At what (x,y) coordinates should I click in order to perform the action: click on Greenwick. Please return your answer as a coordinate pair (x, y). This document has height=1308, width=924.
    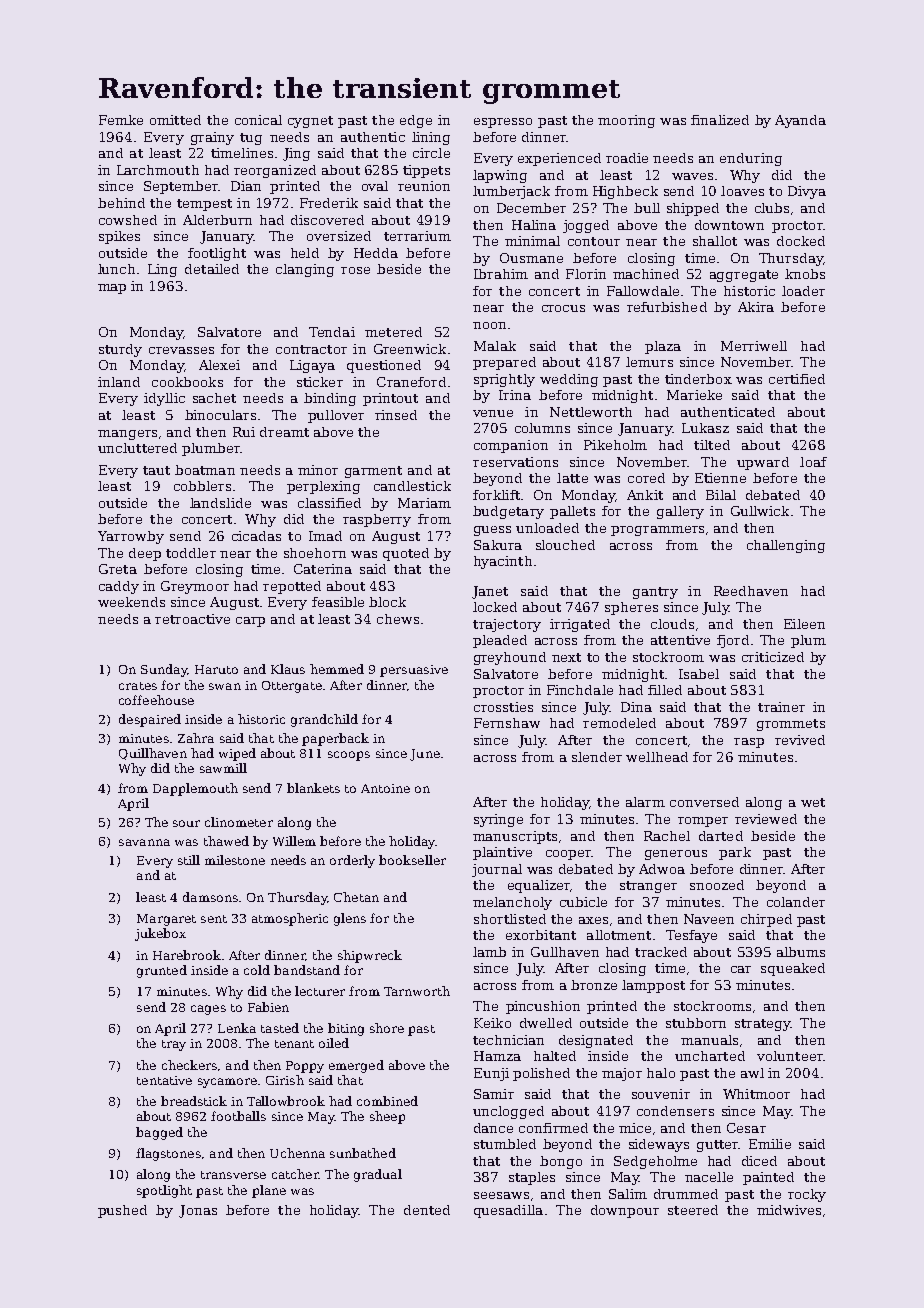
    Looking at the image, I should click on (410, 349).
